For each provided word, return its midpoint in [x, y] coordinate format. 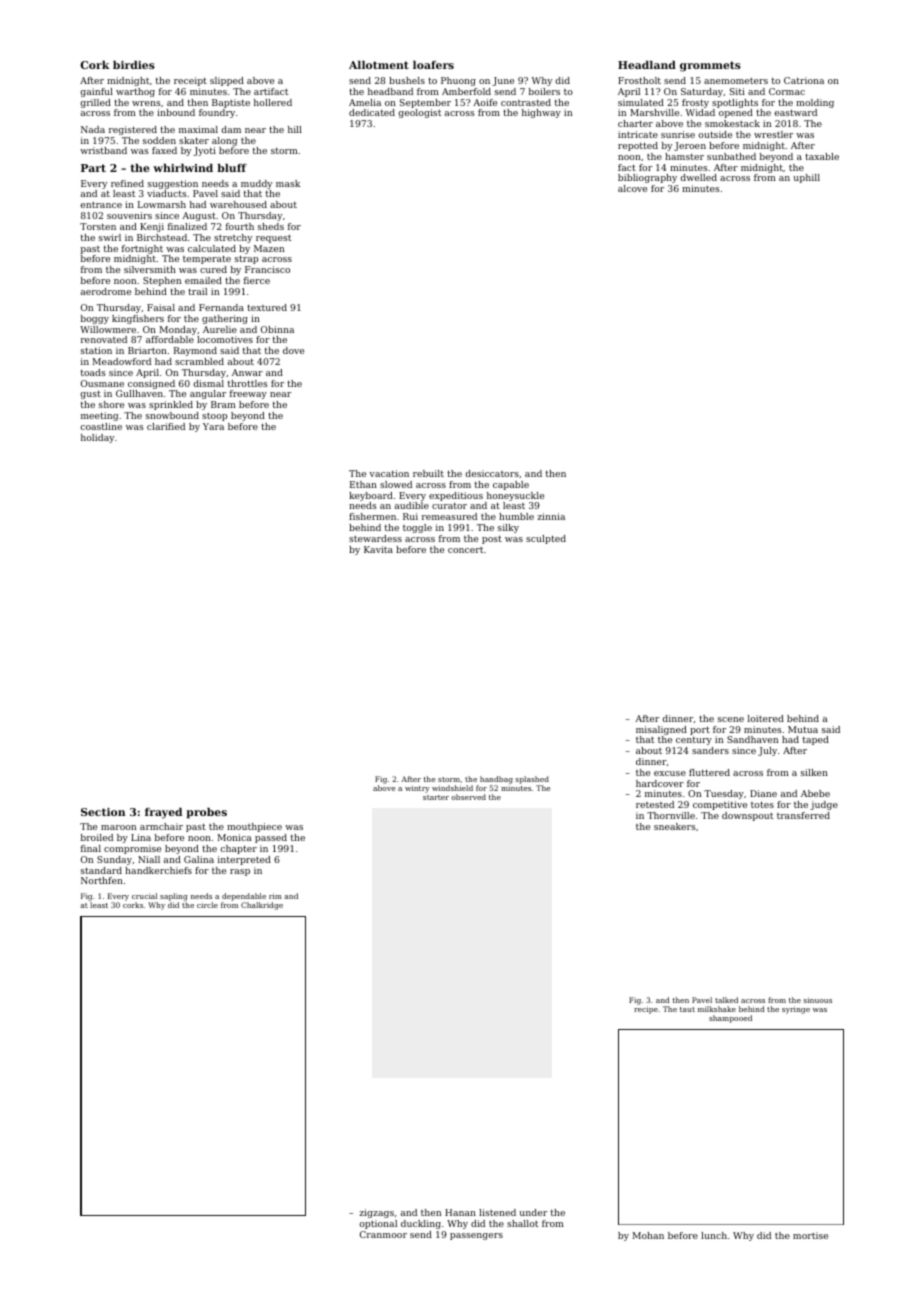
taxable [822, 156]
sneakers [674, 826]
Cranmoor [383, 1234]
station [96, 350]
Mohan [648, 1235]
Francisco [267, 269]
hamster [684, 156]
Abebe [815, 793]
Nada [93, 129]
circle [207, 905]
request [273, 239]
